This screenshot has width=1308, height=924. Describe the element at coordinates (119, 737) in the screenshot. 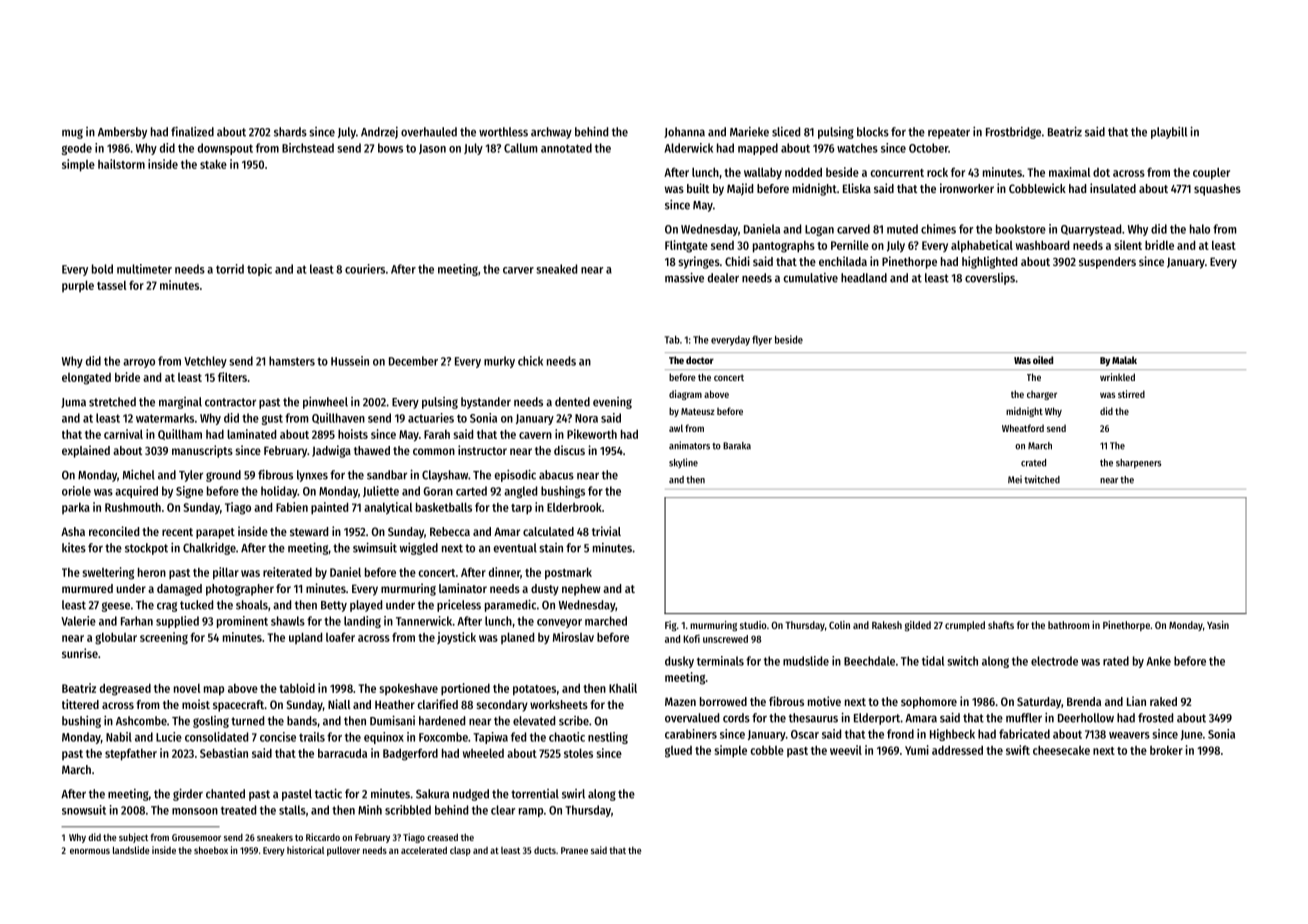

I see `Nabil` at that location.
